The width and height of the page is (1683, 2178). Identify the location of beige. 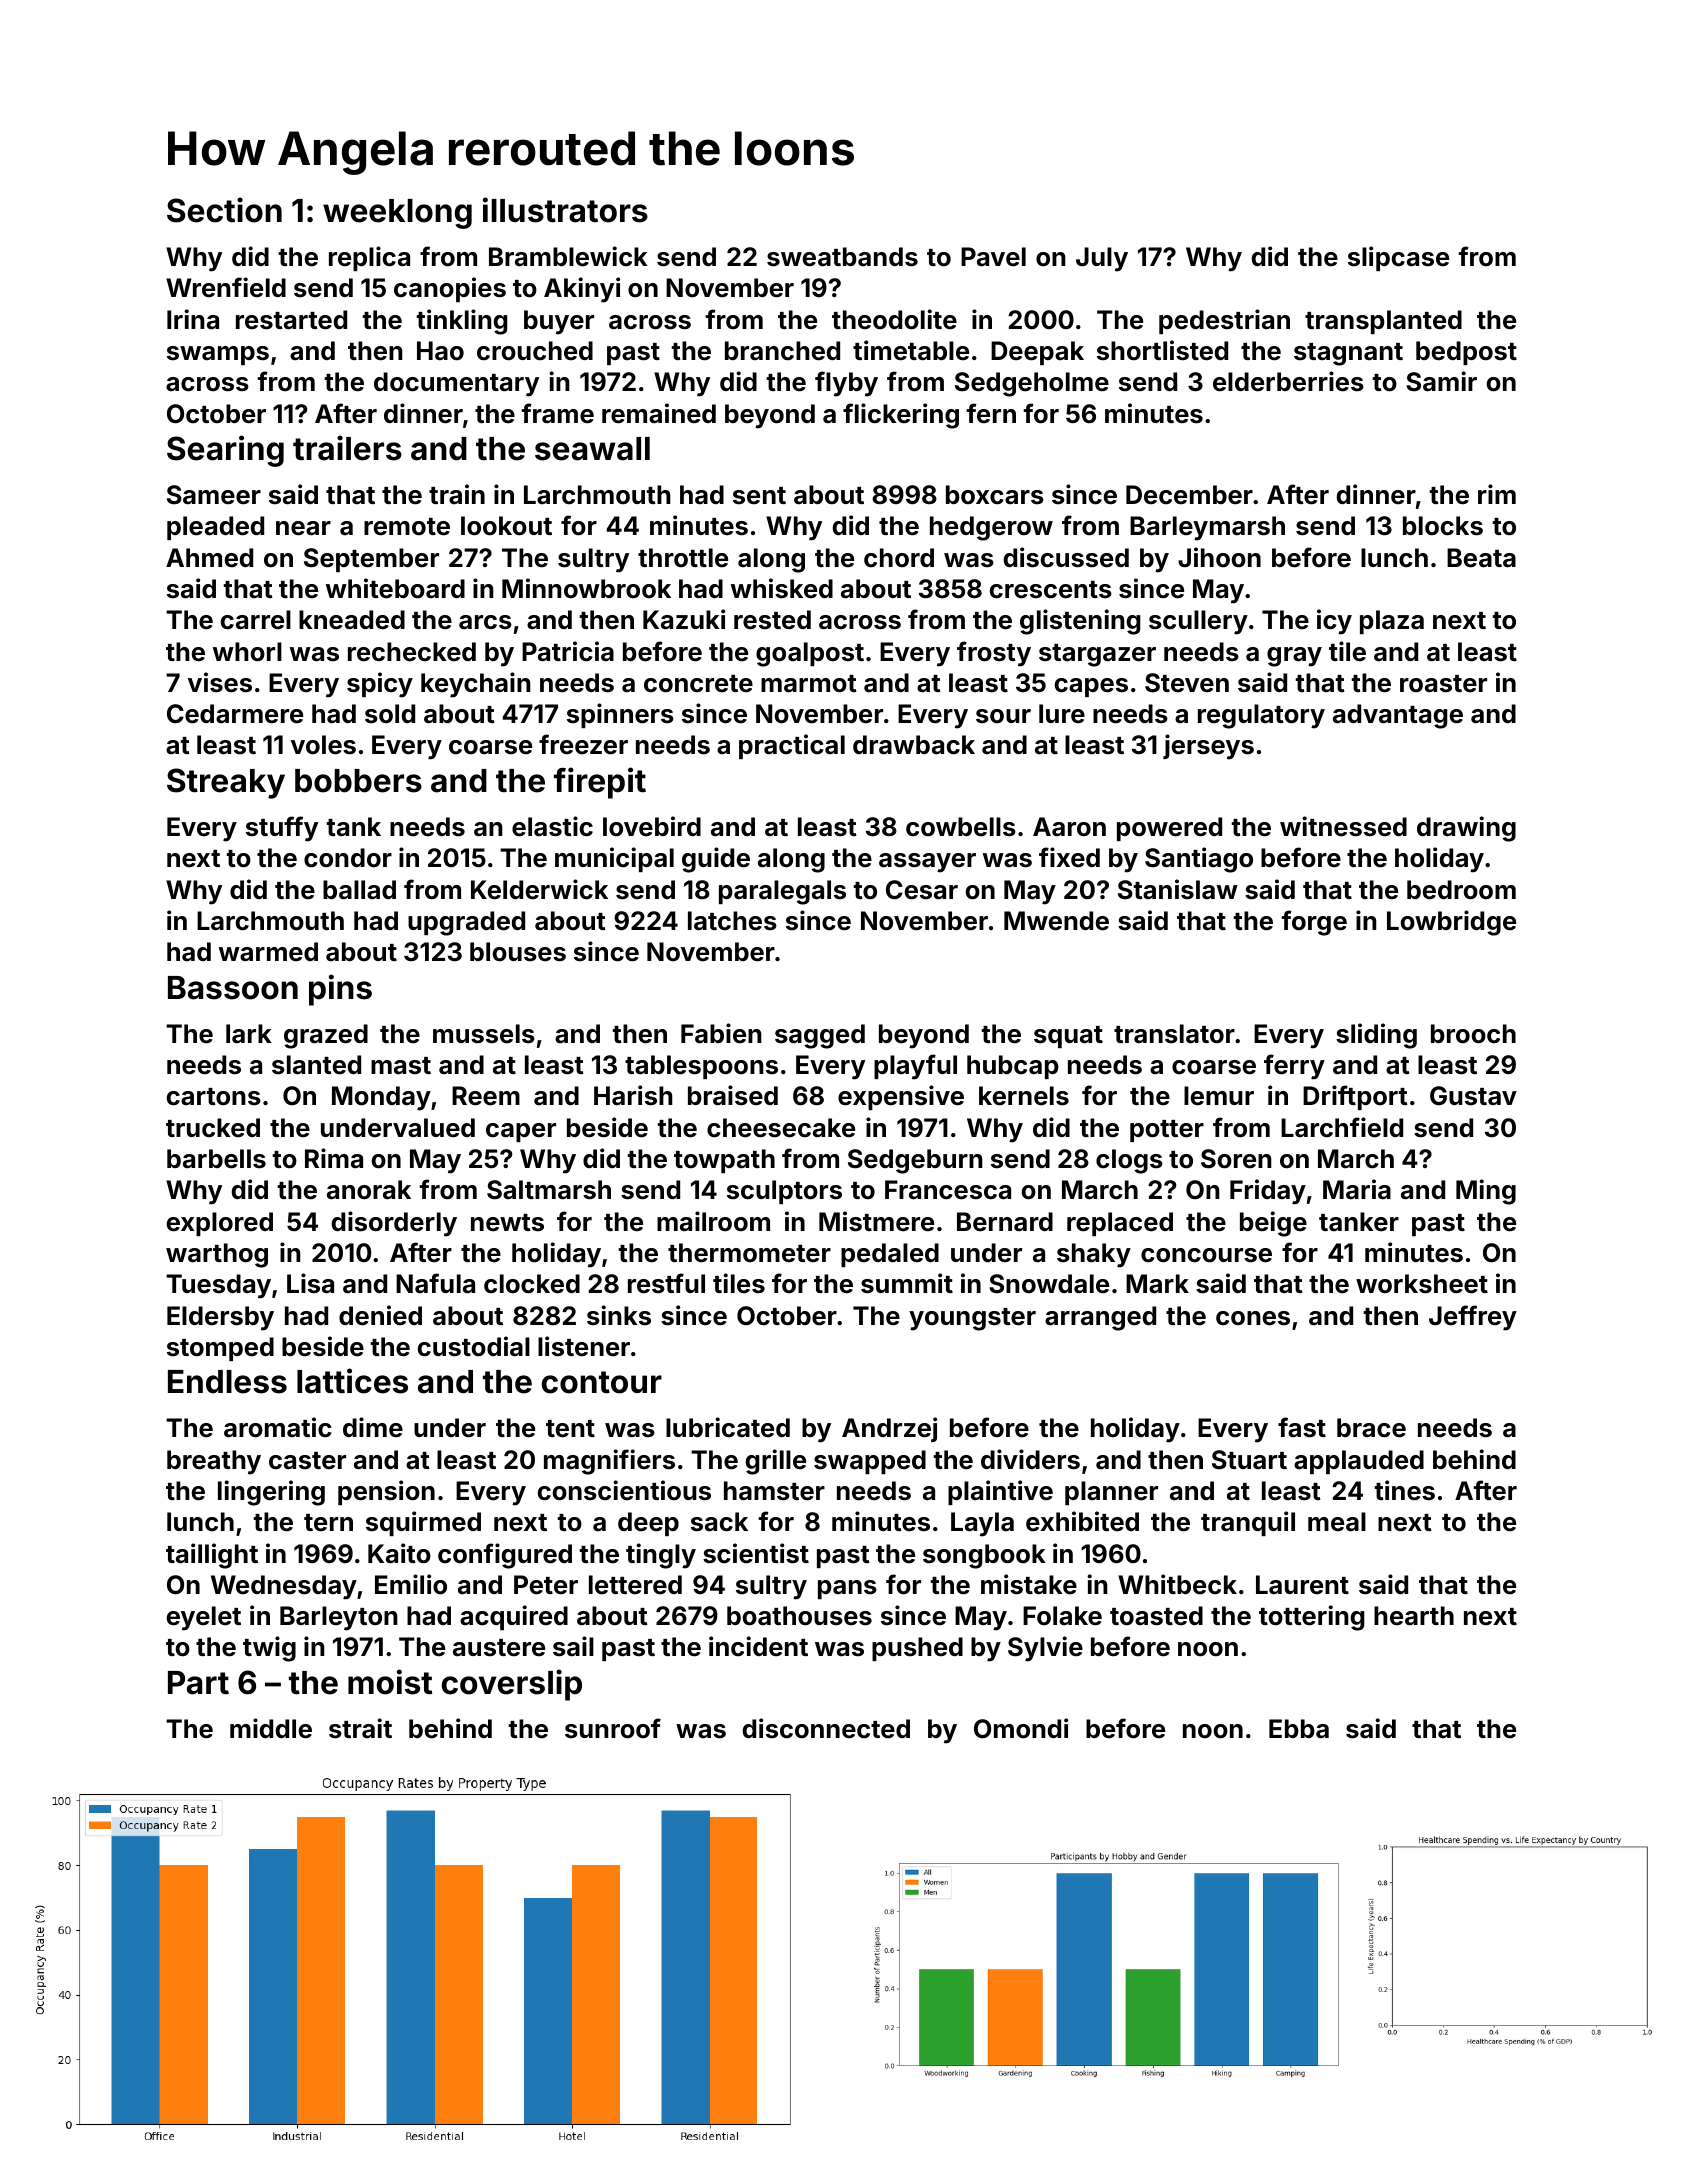
(1273, 1224).
